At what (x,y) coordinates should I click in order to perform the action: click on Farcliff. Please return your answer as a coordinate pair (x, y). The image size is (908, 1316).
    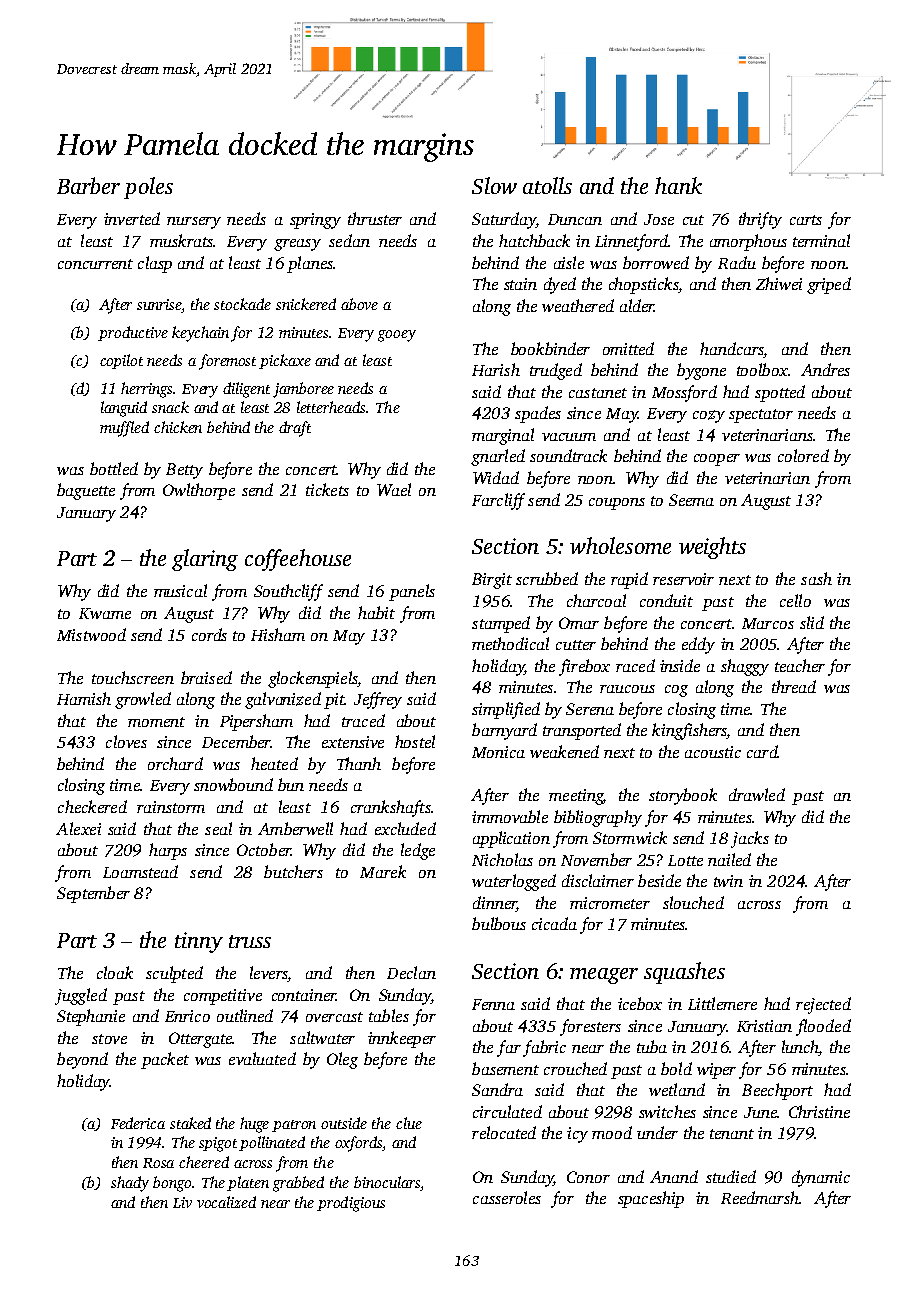
    Looking at the image, I should click on (498, 501).
